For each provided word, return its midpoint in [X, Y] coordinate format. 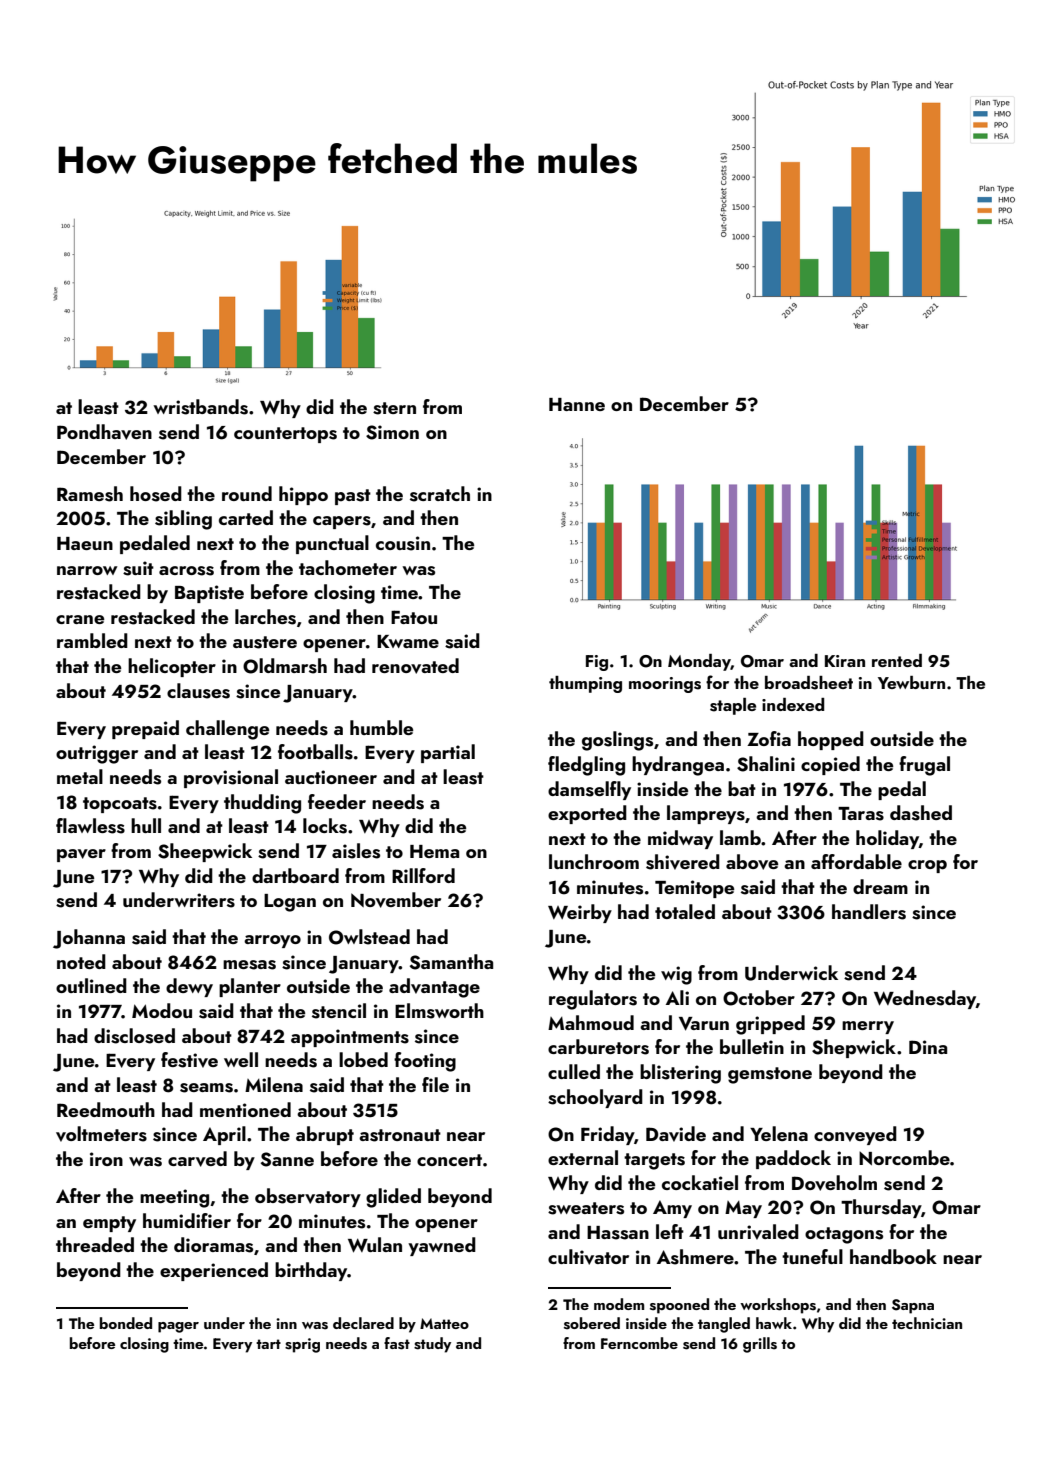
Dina [928, 1047]
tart [268, 1344]
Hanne [577, 404]
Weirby [580, 913]
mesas [249, 965]
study [432, 1345]
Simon [392, 432]
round [247, 493]
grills [760, 1345]
